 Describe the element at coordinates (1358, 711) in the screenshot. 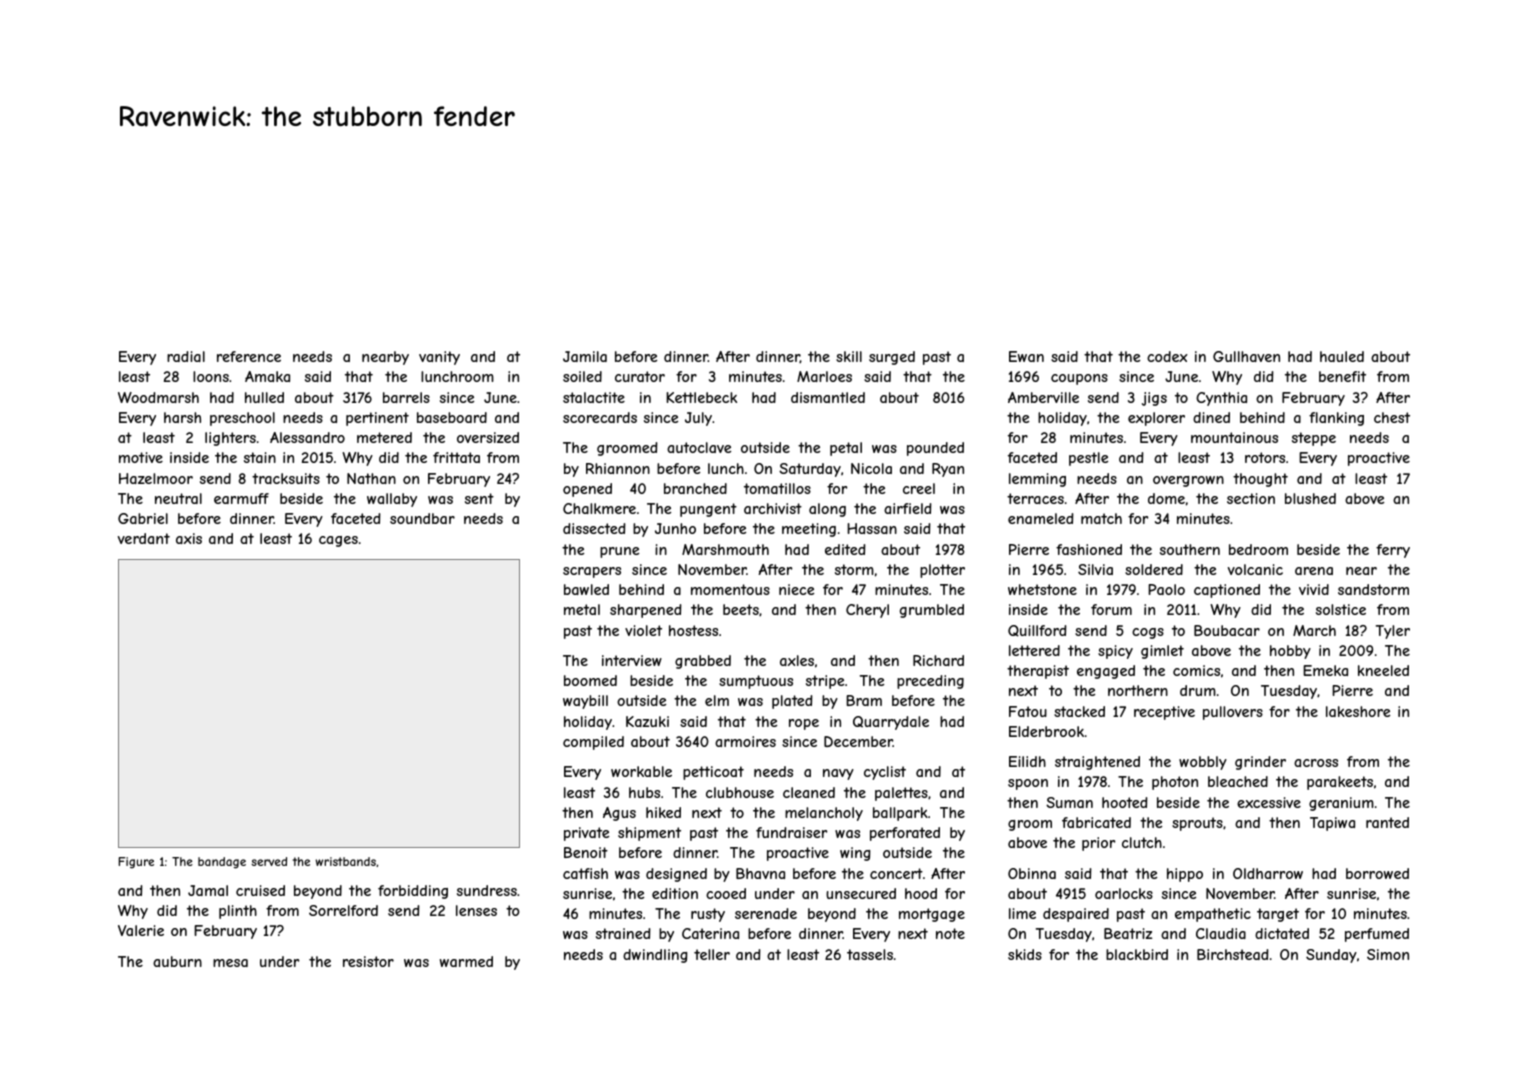

I see `lakeshore` at that location.
